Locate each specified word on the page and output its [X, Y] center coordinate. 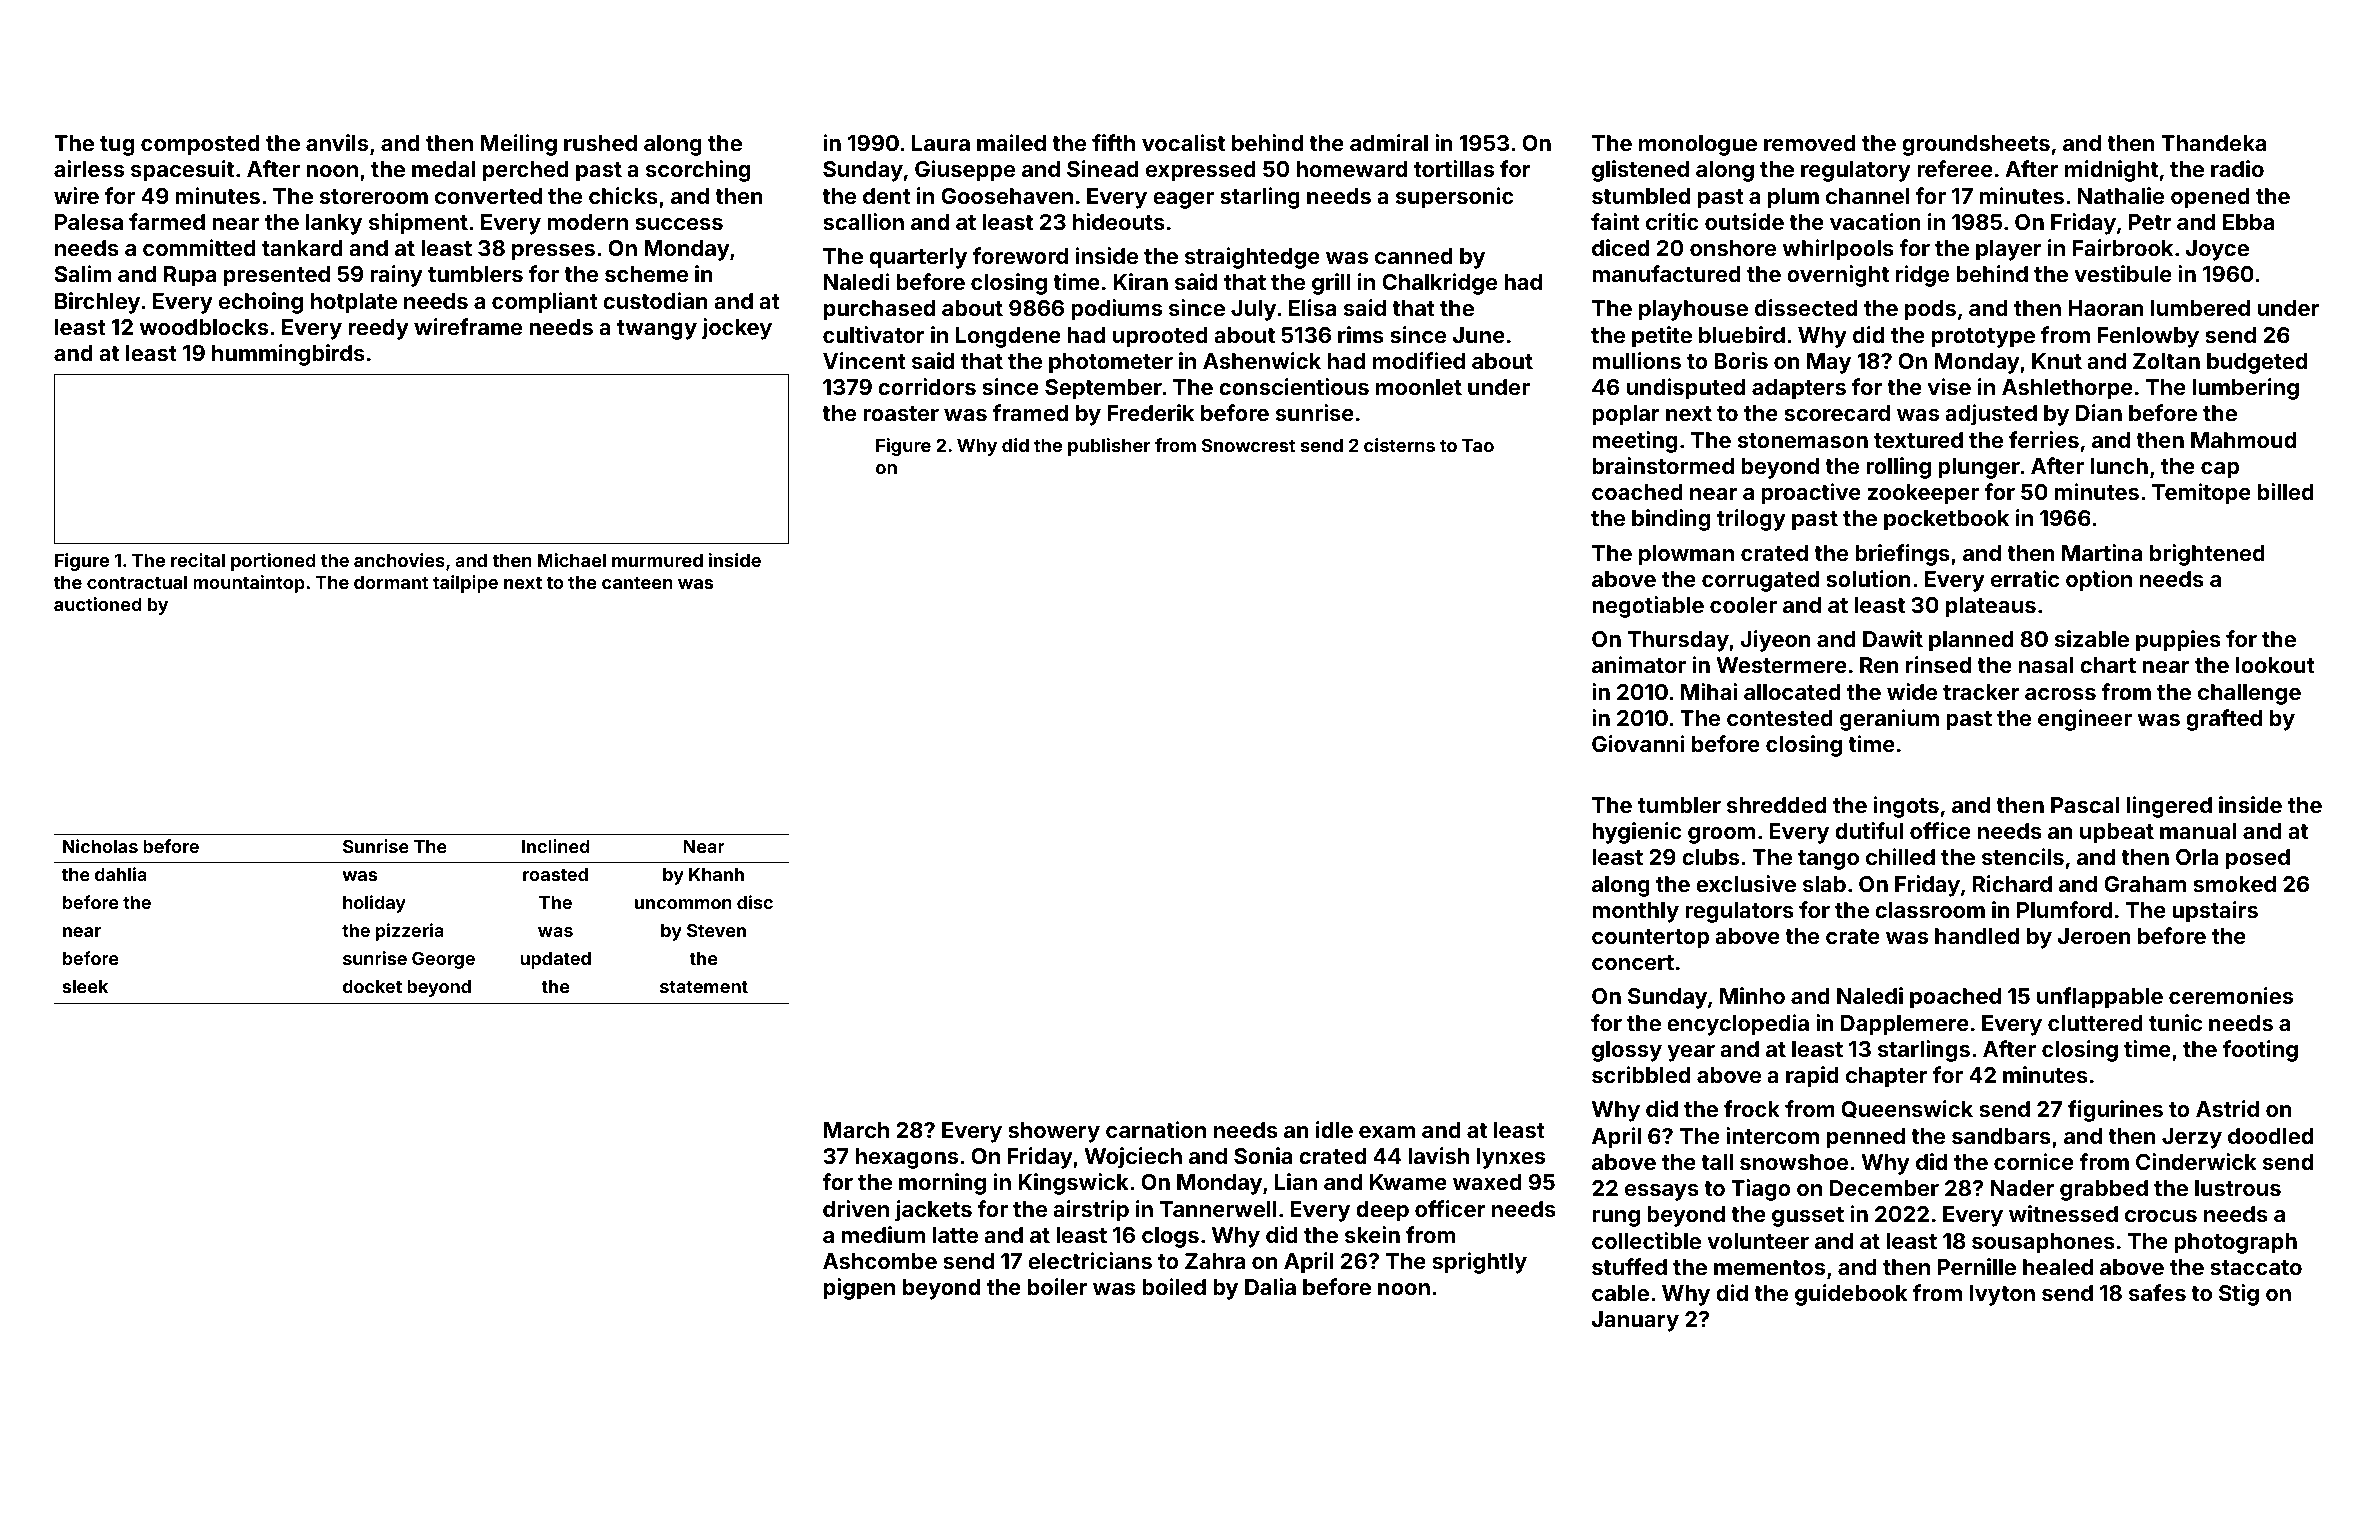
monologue [1698, 145]
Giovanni [1638, 743]
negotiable [1648, 607]
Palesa [89, 222]
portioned [273, 562]
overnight [1838, 276]
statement [704, 987]
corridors [927, 386]
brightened [2207, 555]
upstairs [2215, 912]
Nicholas [100, 846]
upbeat [2117, 833]
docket [372, 986]
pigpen [859, 1289]
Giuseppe [965, 171]
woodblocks [203, 327]
